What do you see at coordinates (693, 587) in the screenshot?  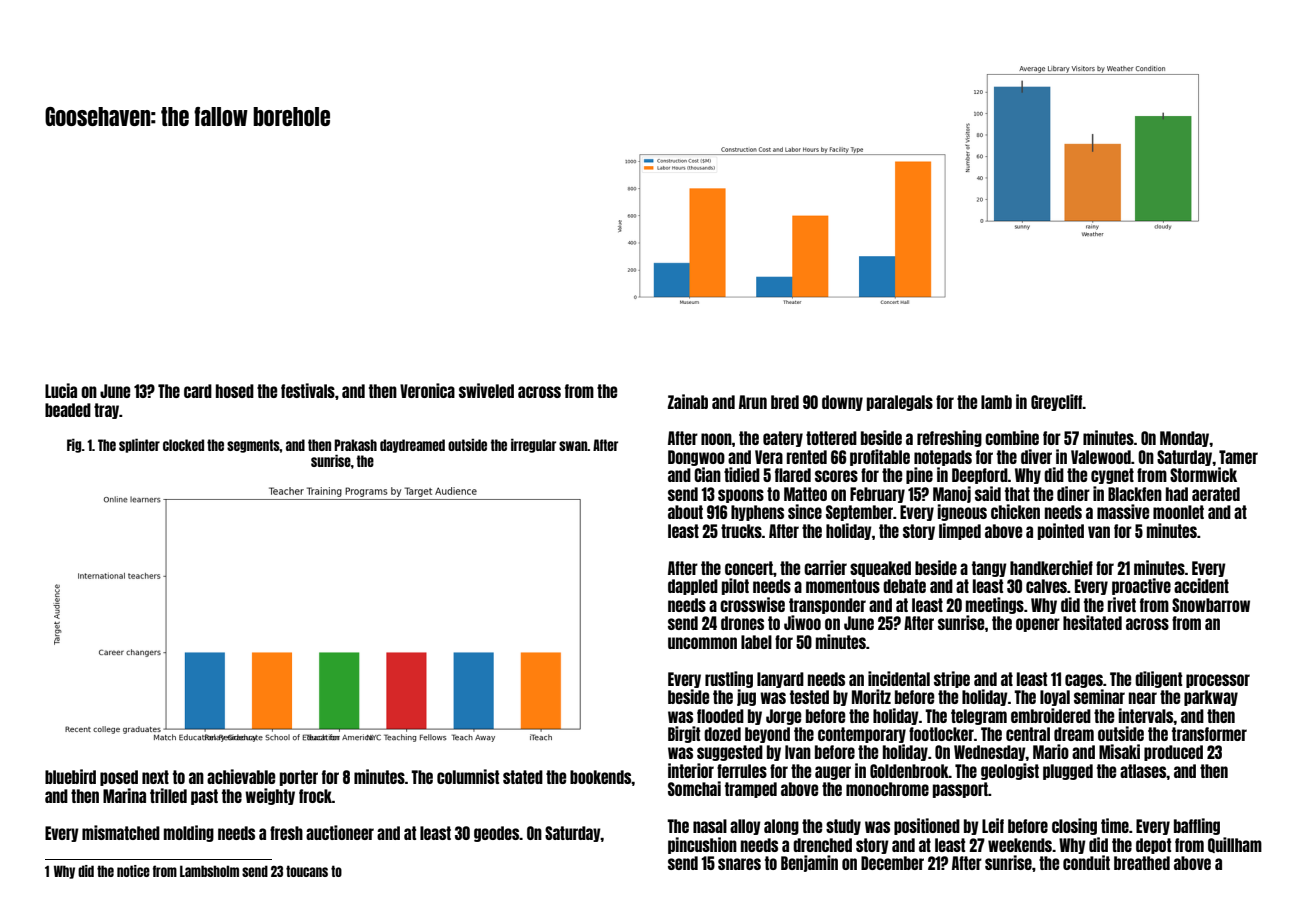 I see `dappled` at bounding box center [693, 587].
